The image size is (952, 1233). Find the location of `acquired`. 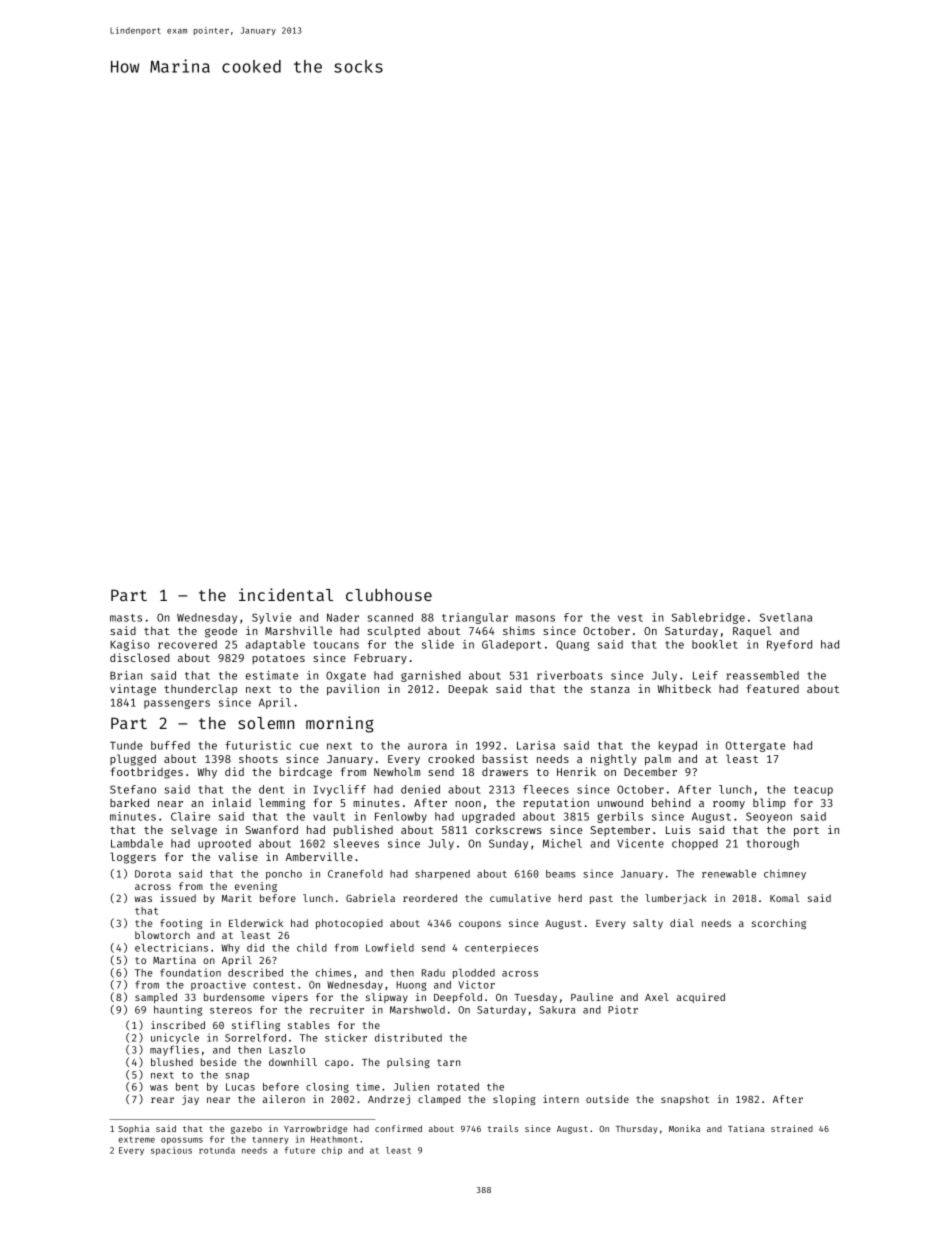

acquired is located at coordinates (701, 998).
